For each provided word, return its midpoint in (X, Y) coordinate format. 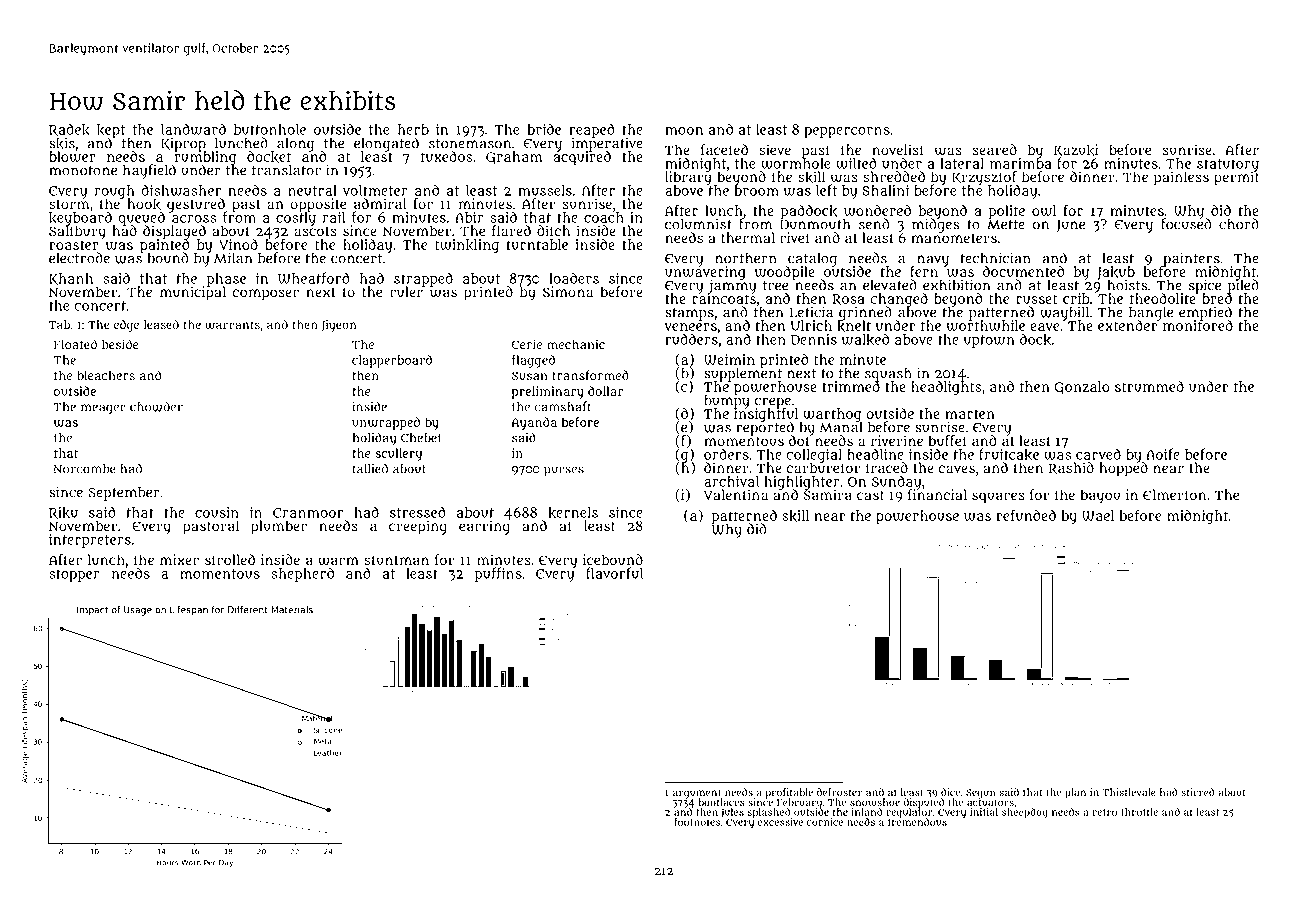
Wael (1098, 515)
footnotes (697, 822)
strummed (1149, 386)
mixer (179, 559)
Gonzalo (1082, 387)
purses (564, 471)
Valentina (736, 495)
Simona (568, 292)
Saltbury (77, 233)
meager (103, 409)
